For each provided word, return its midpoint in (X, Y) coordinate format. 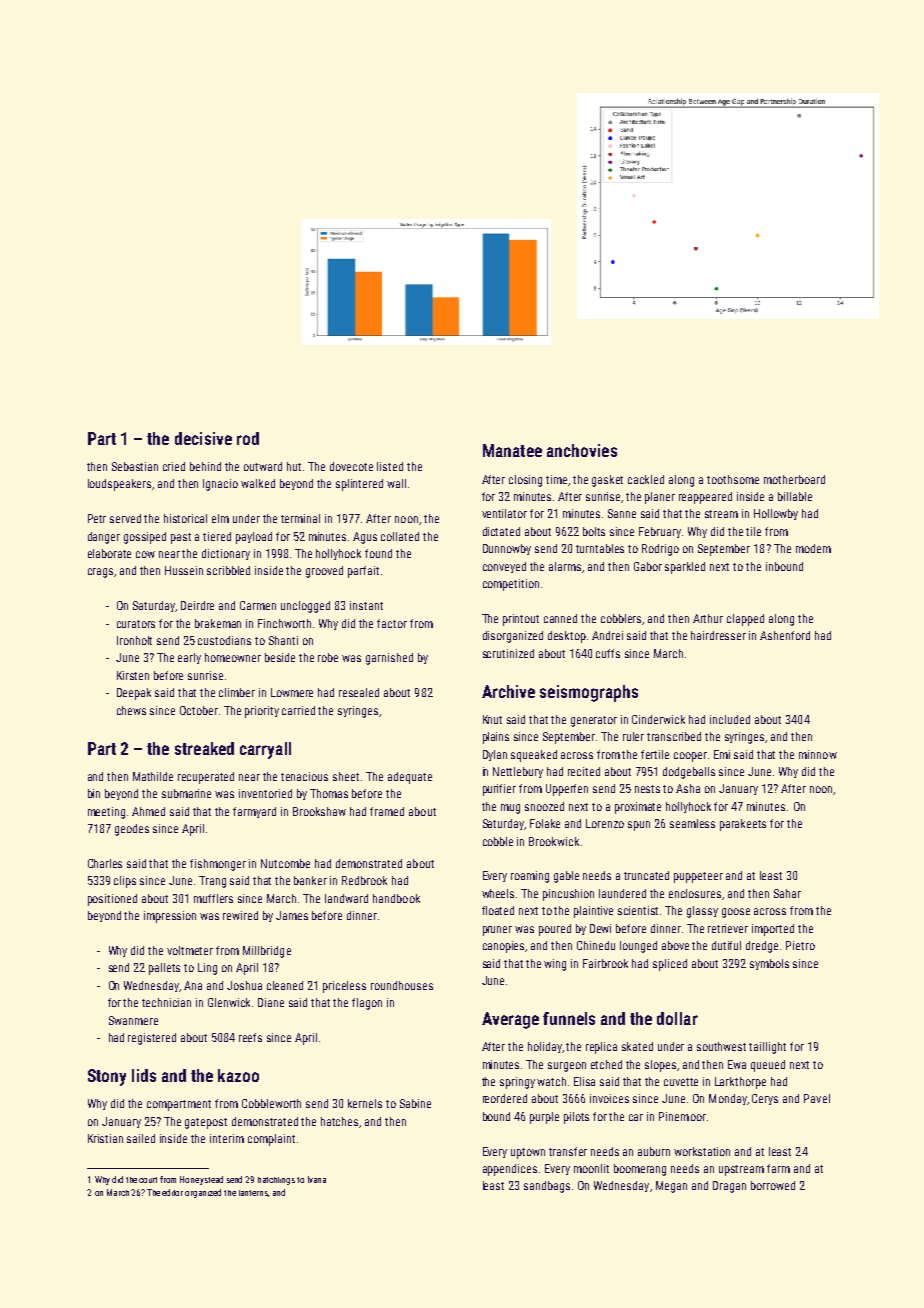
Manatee (512, 450)
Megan (671, 1187)
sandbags (547, 1187)
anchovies (582, 450)
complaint (271, 1140)
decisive (203, 438)
